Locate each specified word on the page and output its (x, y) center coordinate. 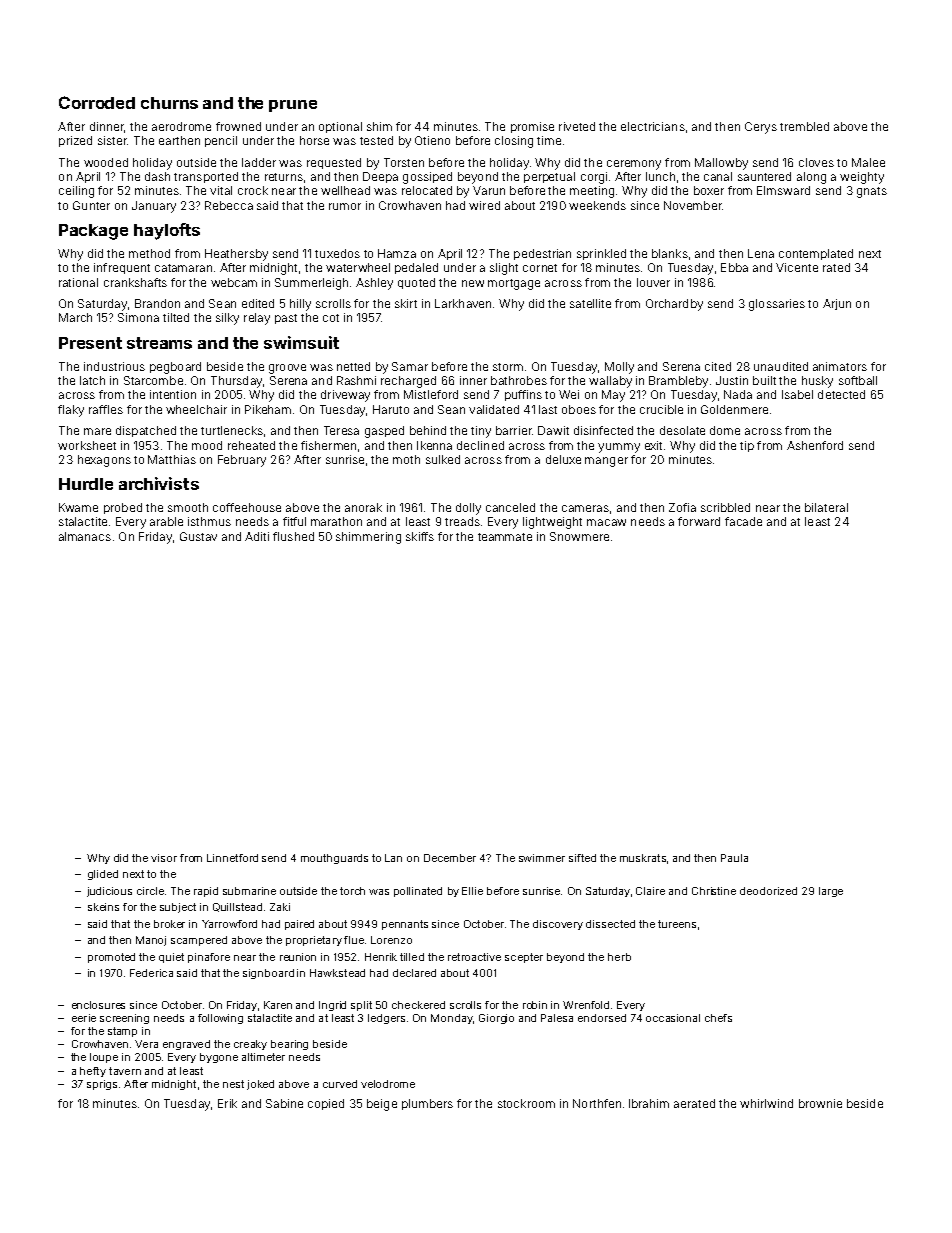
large (831, 892)
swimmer (542, 858)
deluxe (563, 459)
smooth (188, 507)
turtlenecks (232, 430)
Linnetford (232, 858)
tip (747, 446)
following (220, 1019)
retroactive (474, 957)
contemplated (816, 254)
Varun (489, 190)
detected (841, 394)
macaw (606, 522)
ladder (259, 162)
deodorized (768, 891)
